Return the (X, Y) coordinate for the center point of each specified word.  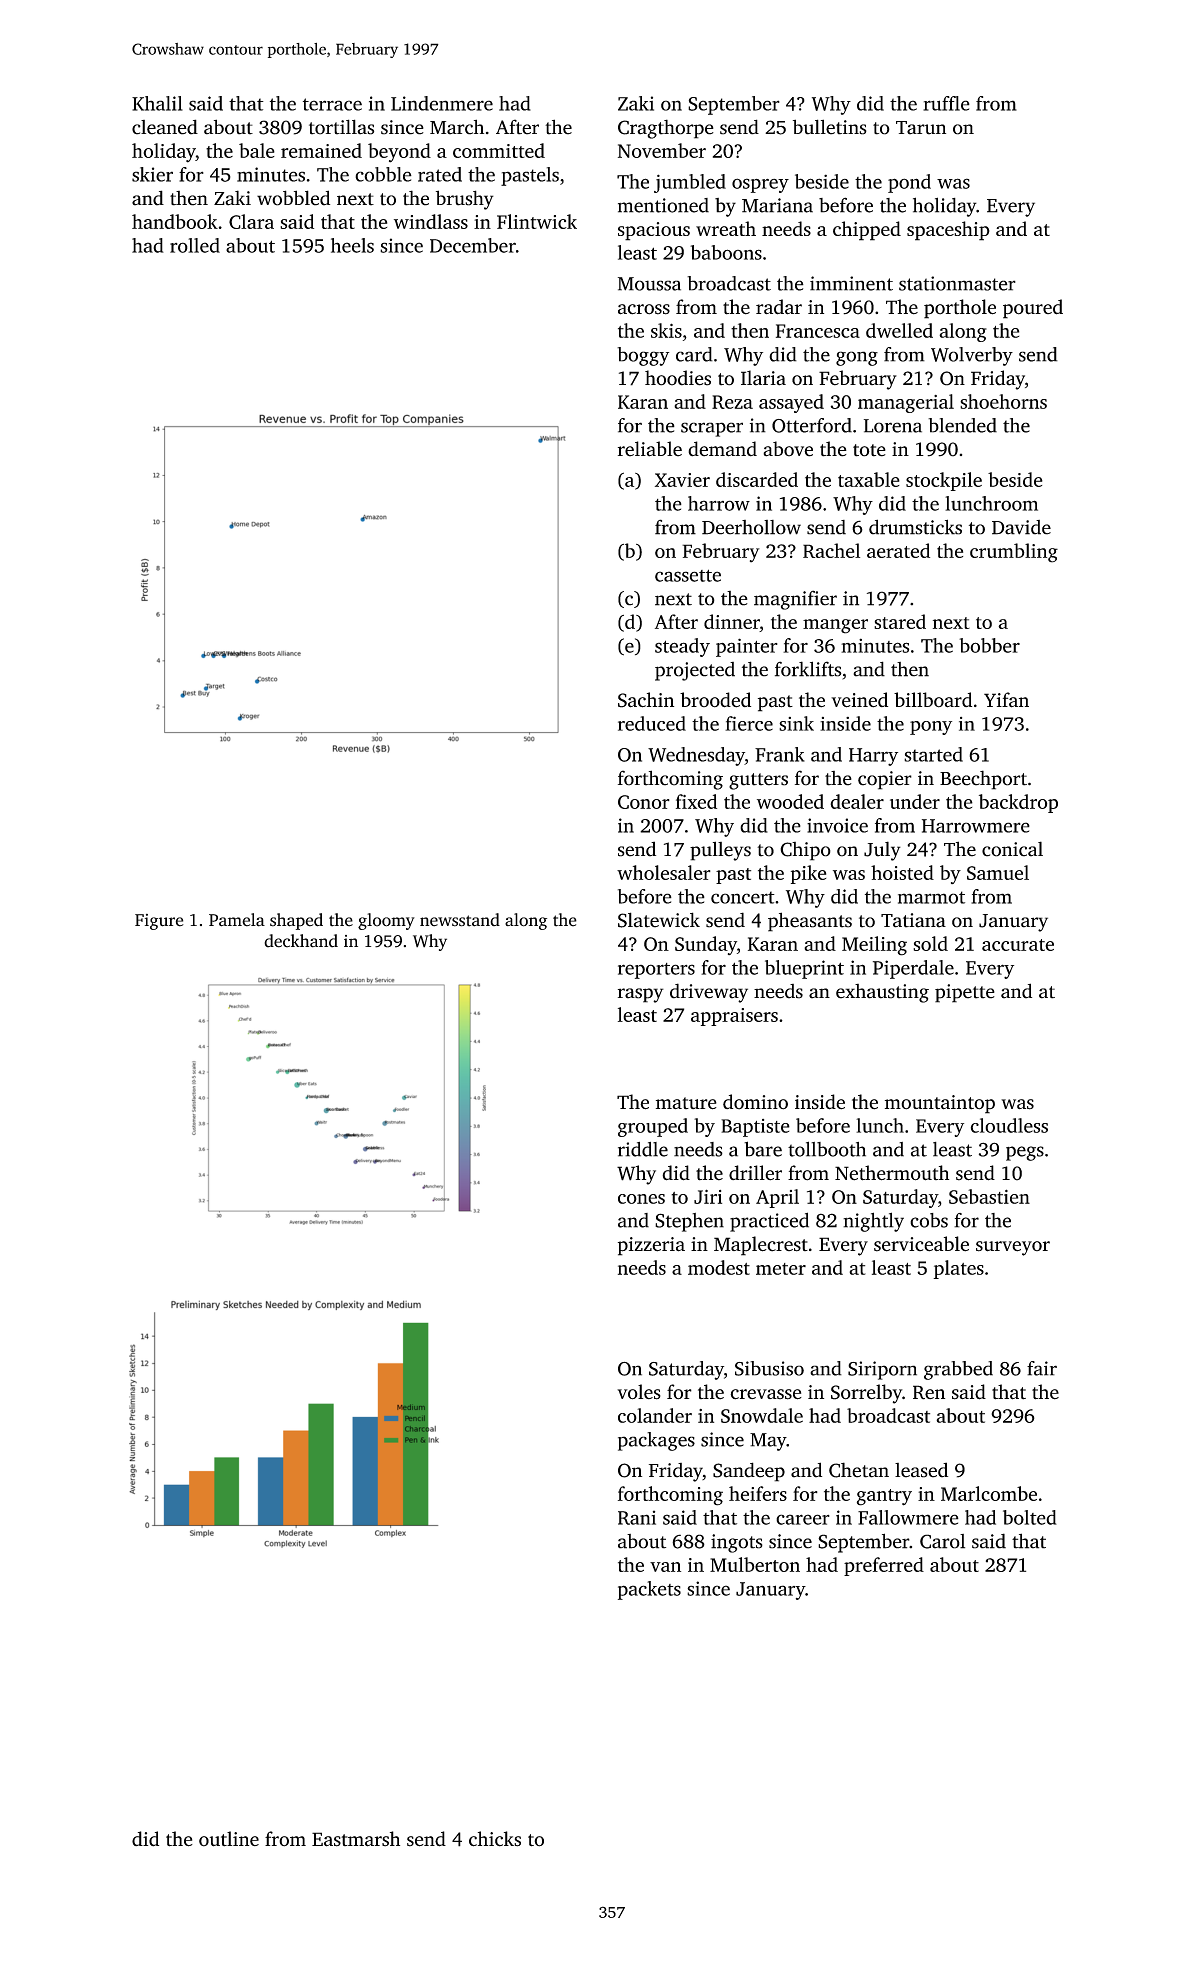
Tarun (921, 128)
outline (229, 1839)
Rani (637, 1517)
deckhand (301, 941)
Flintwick (537, 221)
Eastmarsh (356, 1839)
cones (641, 1199)
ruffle (946, 103)
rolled (195, 245)
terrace (332, 104)
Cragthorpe (666, 129)
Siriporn (882, 1370)
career (803, 1519)
